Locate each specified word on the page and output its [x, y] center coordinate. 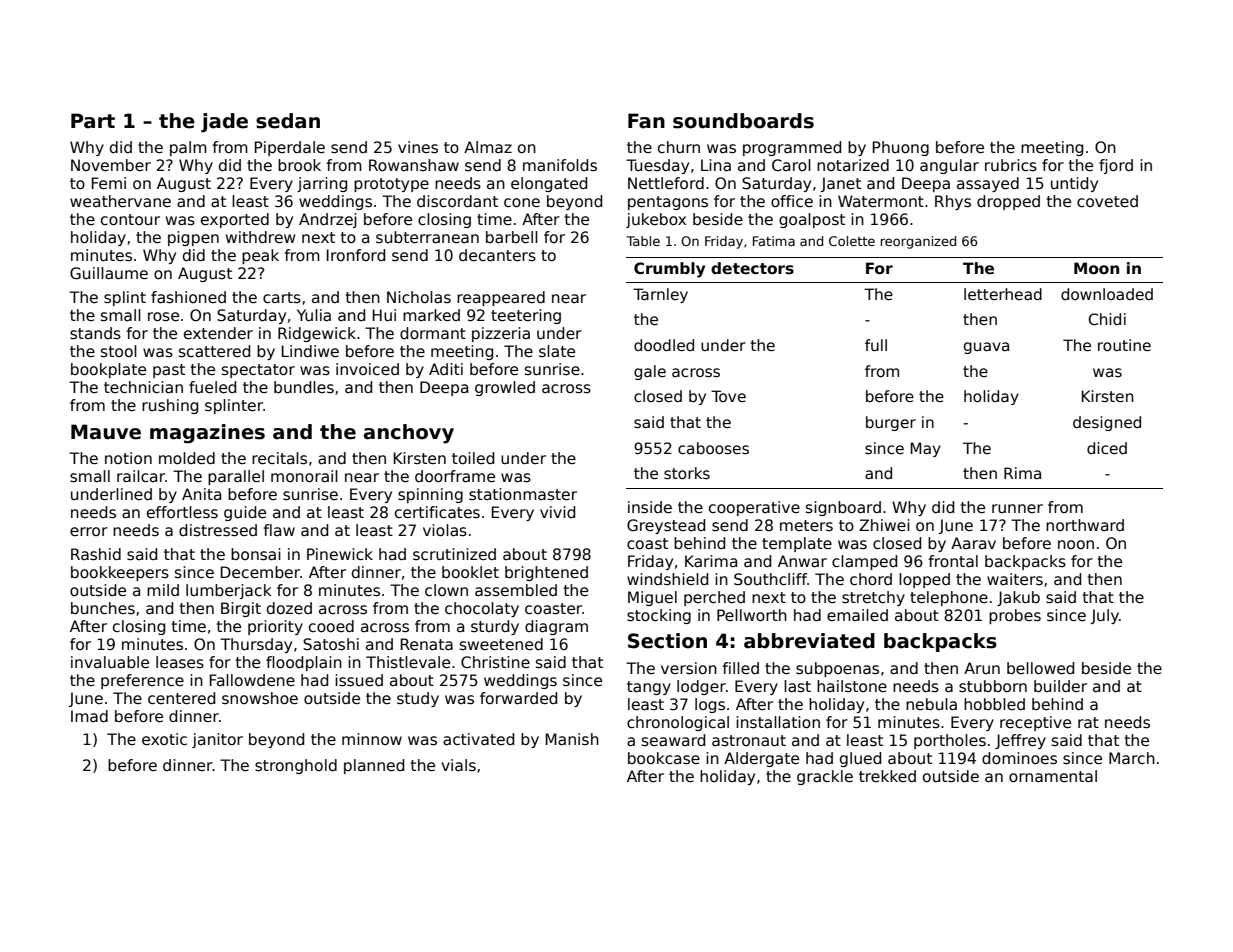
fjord [1116, 166]
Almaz [488, 147]
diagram [556, 627]
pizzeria [501, 334]
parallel [236, 477]
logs [710, 705]
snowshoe [260, 698]
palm [188, 148]
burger [891, 423]
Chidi [1107, 319]
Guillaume [109, 273]
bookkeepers [120, 573]
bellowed [1040, 668]
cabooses [713, 448]
